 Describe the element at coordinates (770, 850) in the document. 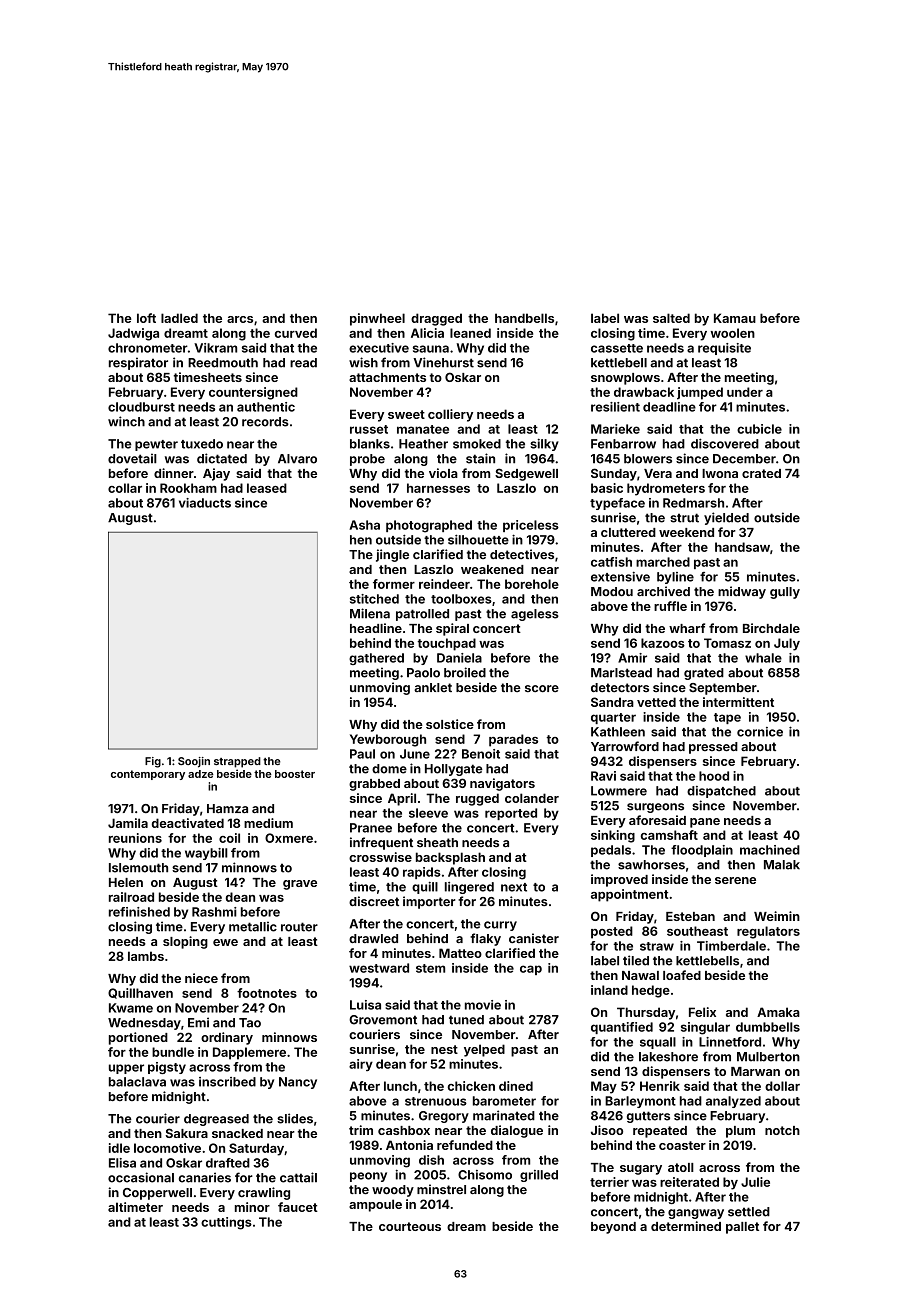

I see `machined` at that location.
